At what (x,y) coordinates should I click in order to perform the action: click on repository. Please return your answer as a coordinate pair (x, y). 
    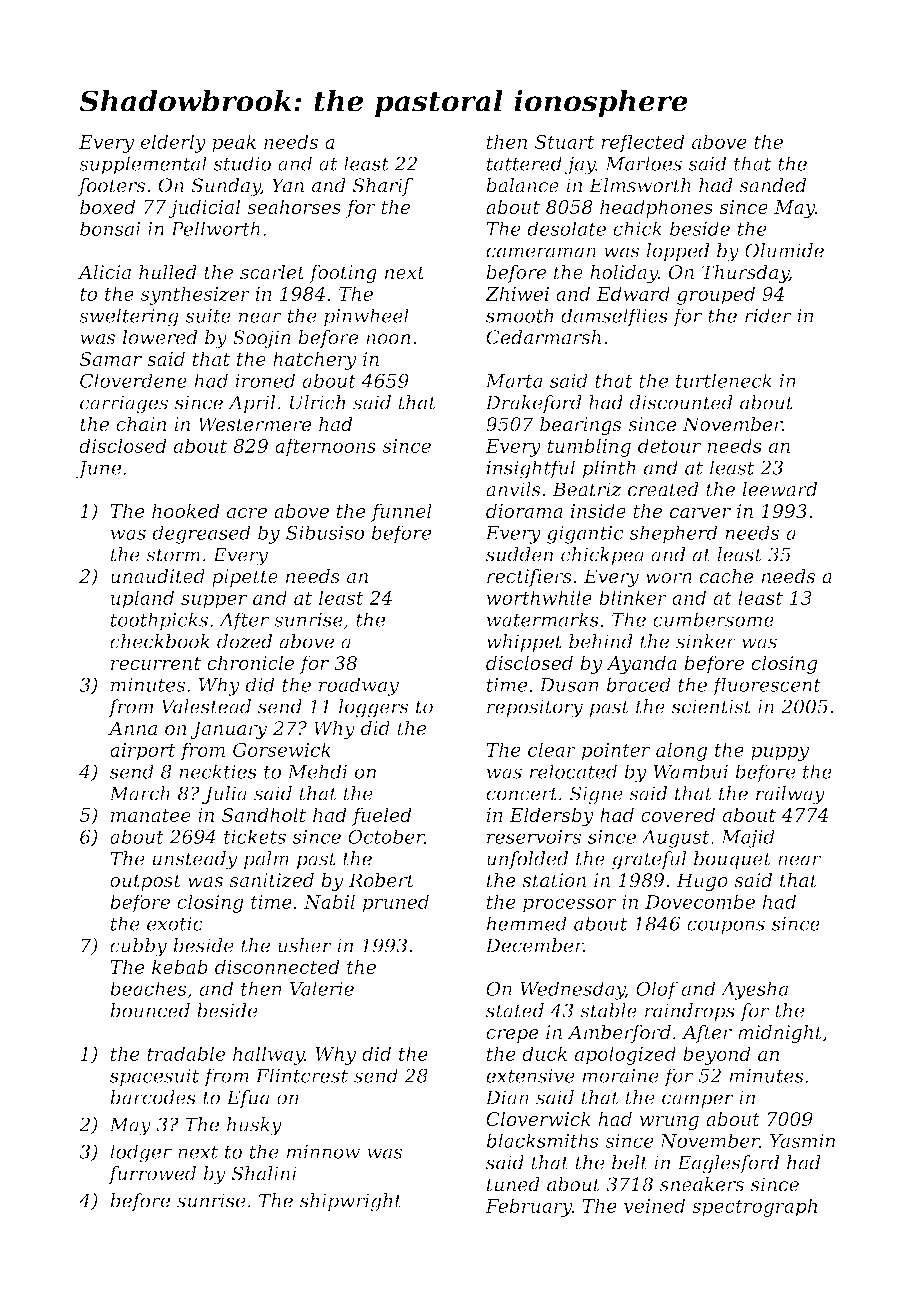
    Looking at the image, I should click on (535, 708).
